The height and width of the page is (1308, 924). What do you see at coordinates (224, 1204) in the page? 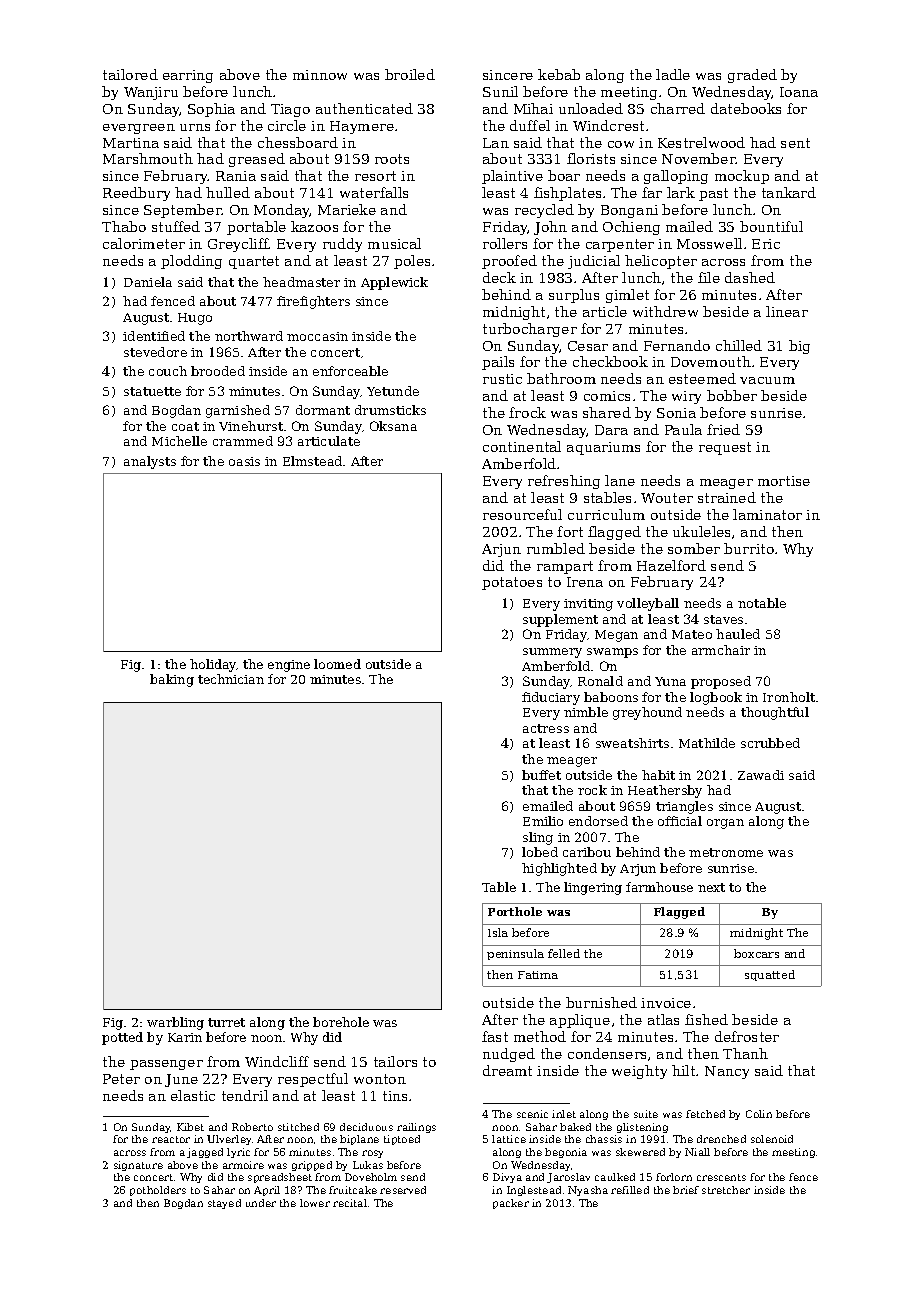
I see `stayed` at bounding box center [224, 1204].
